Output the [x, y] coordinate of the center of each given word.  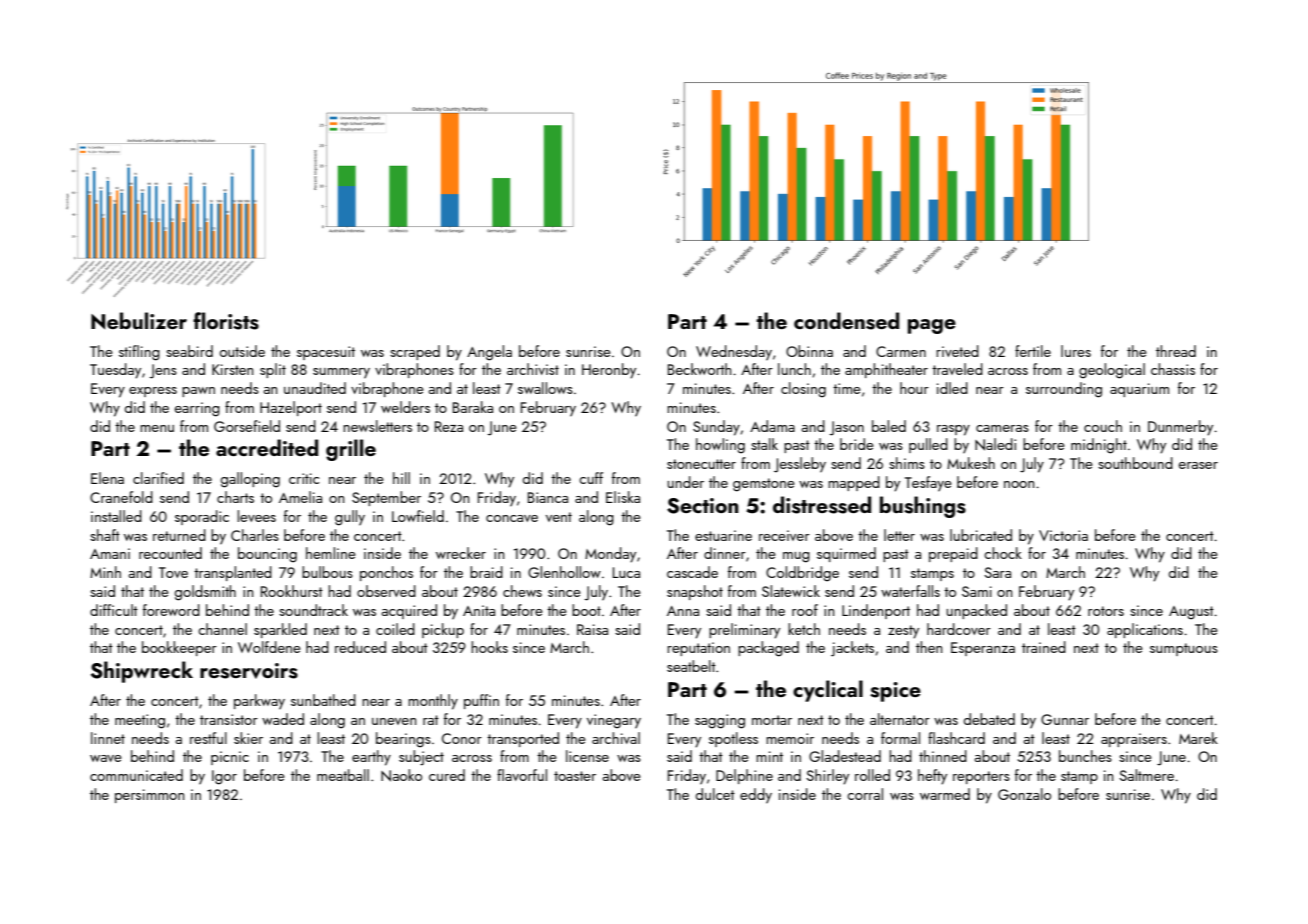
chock [1003, 553]
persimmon [149, 796]
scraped [415, 352]
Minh [105, 572]
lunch [794, 369]
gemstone [764, 485]
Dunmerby [1180, 428]
